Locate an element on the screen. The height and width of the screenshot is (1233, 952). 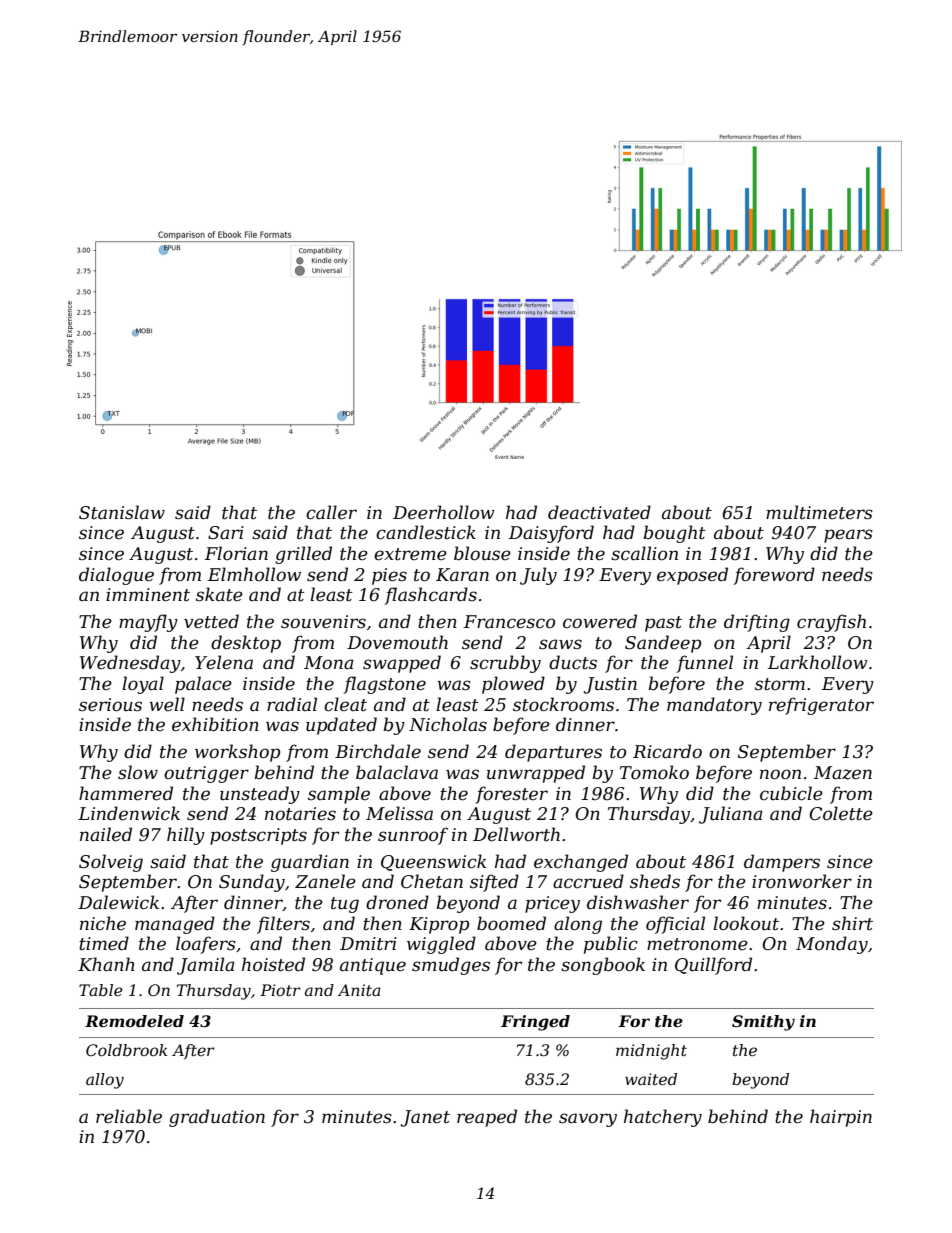
Solveig is located at coordinates (111, 863).
